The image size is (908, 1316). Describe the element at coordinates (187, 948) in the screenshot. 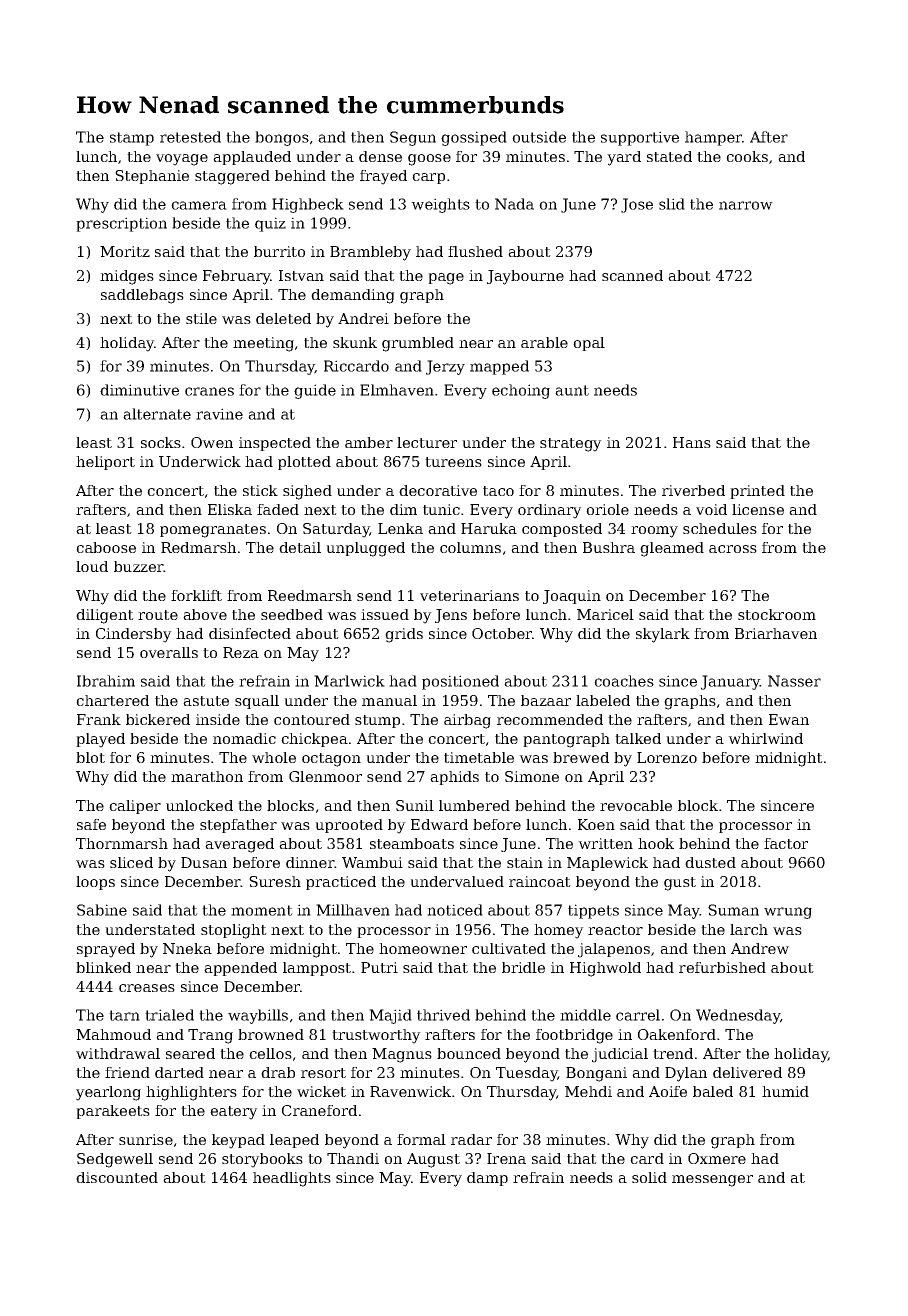

I see `Nneka` at that location.
